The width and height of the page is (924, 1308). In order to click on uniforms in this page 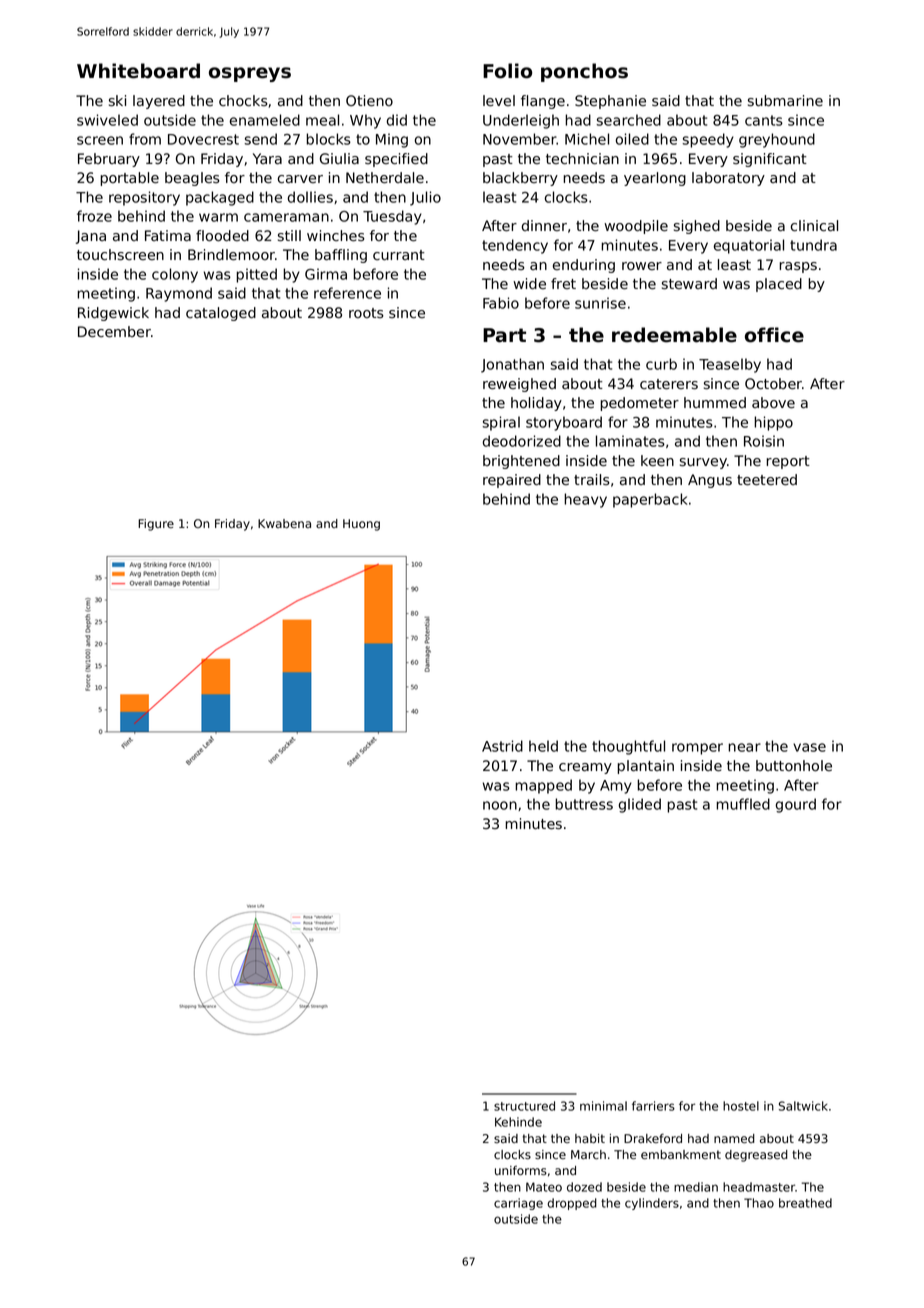, I will do `click(521, 1170)`.
